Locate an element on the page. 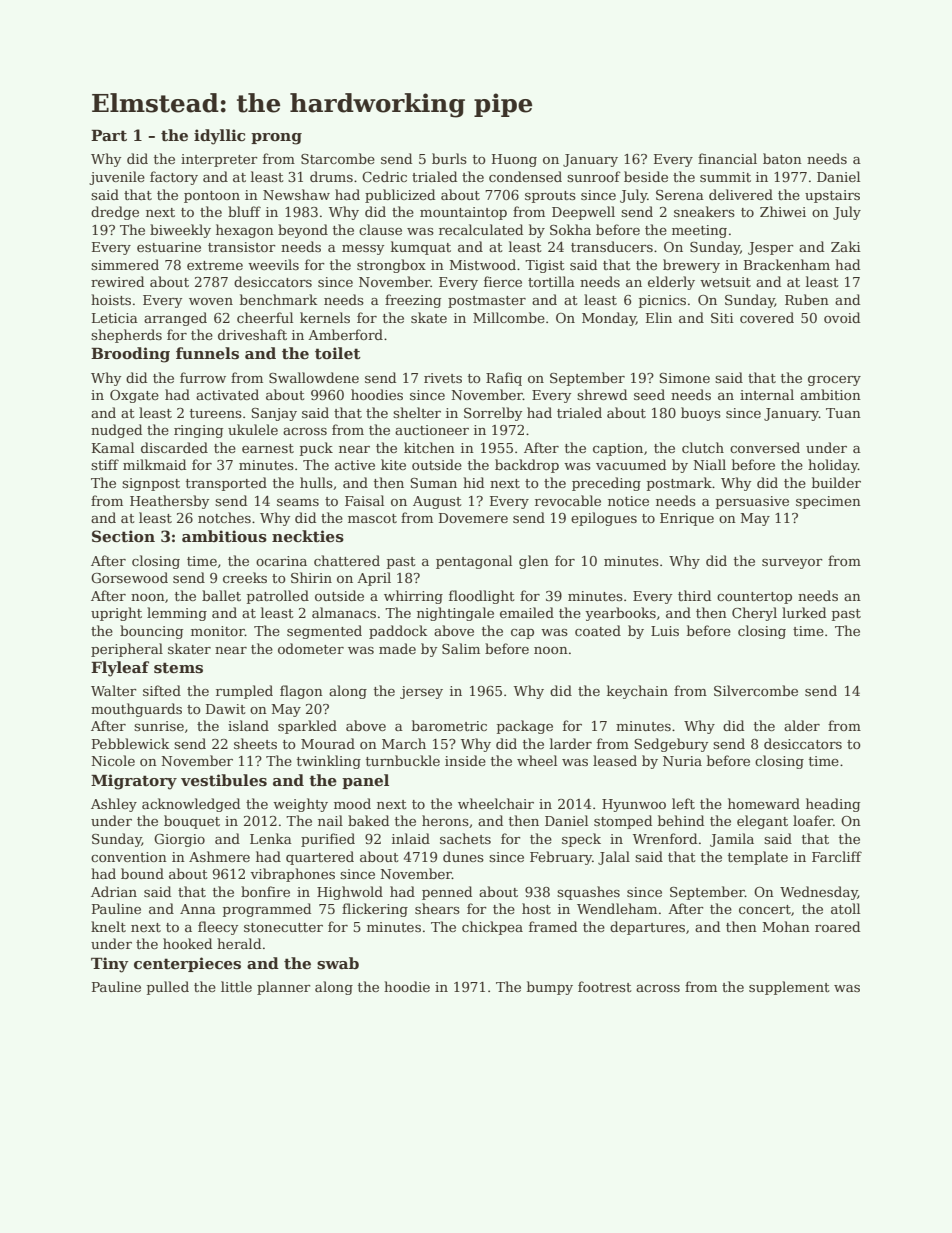 This image has width=952, height=1233. internal is located at coordinates (767, 394).
